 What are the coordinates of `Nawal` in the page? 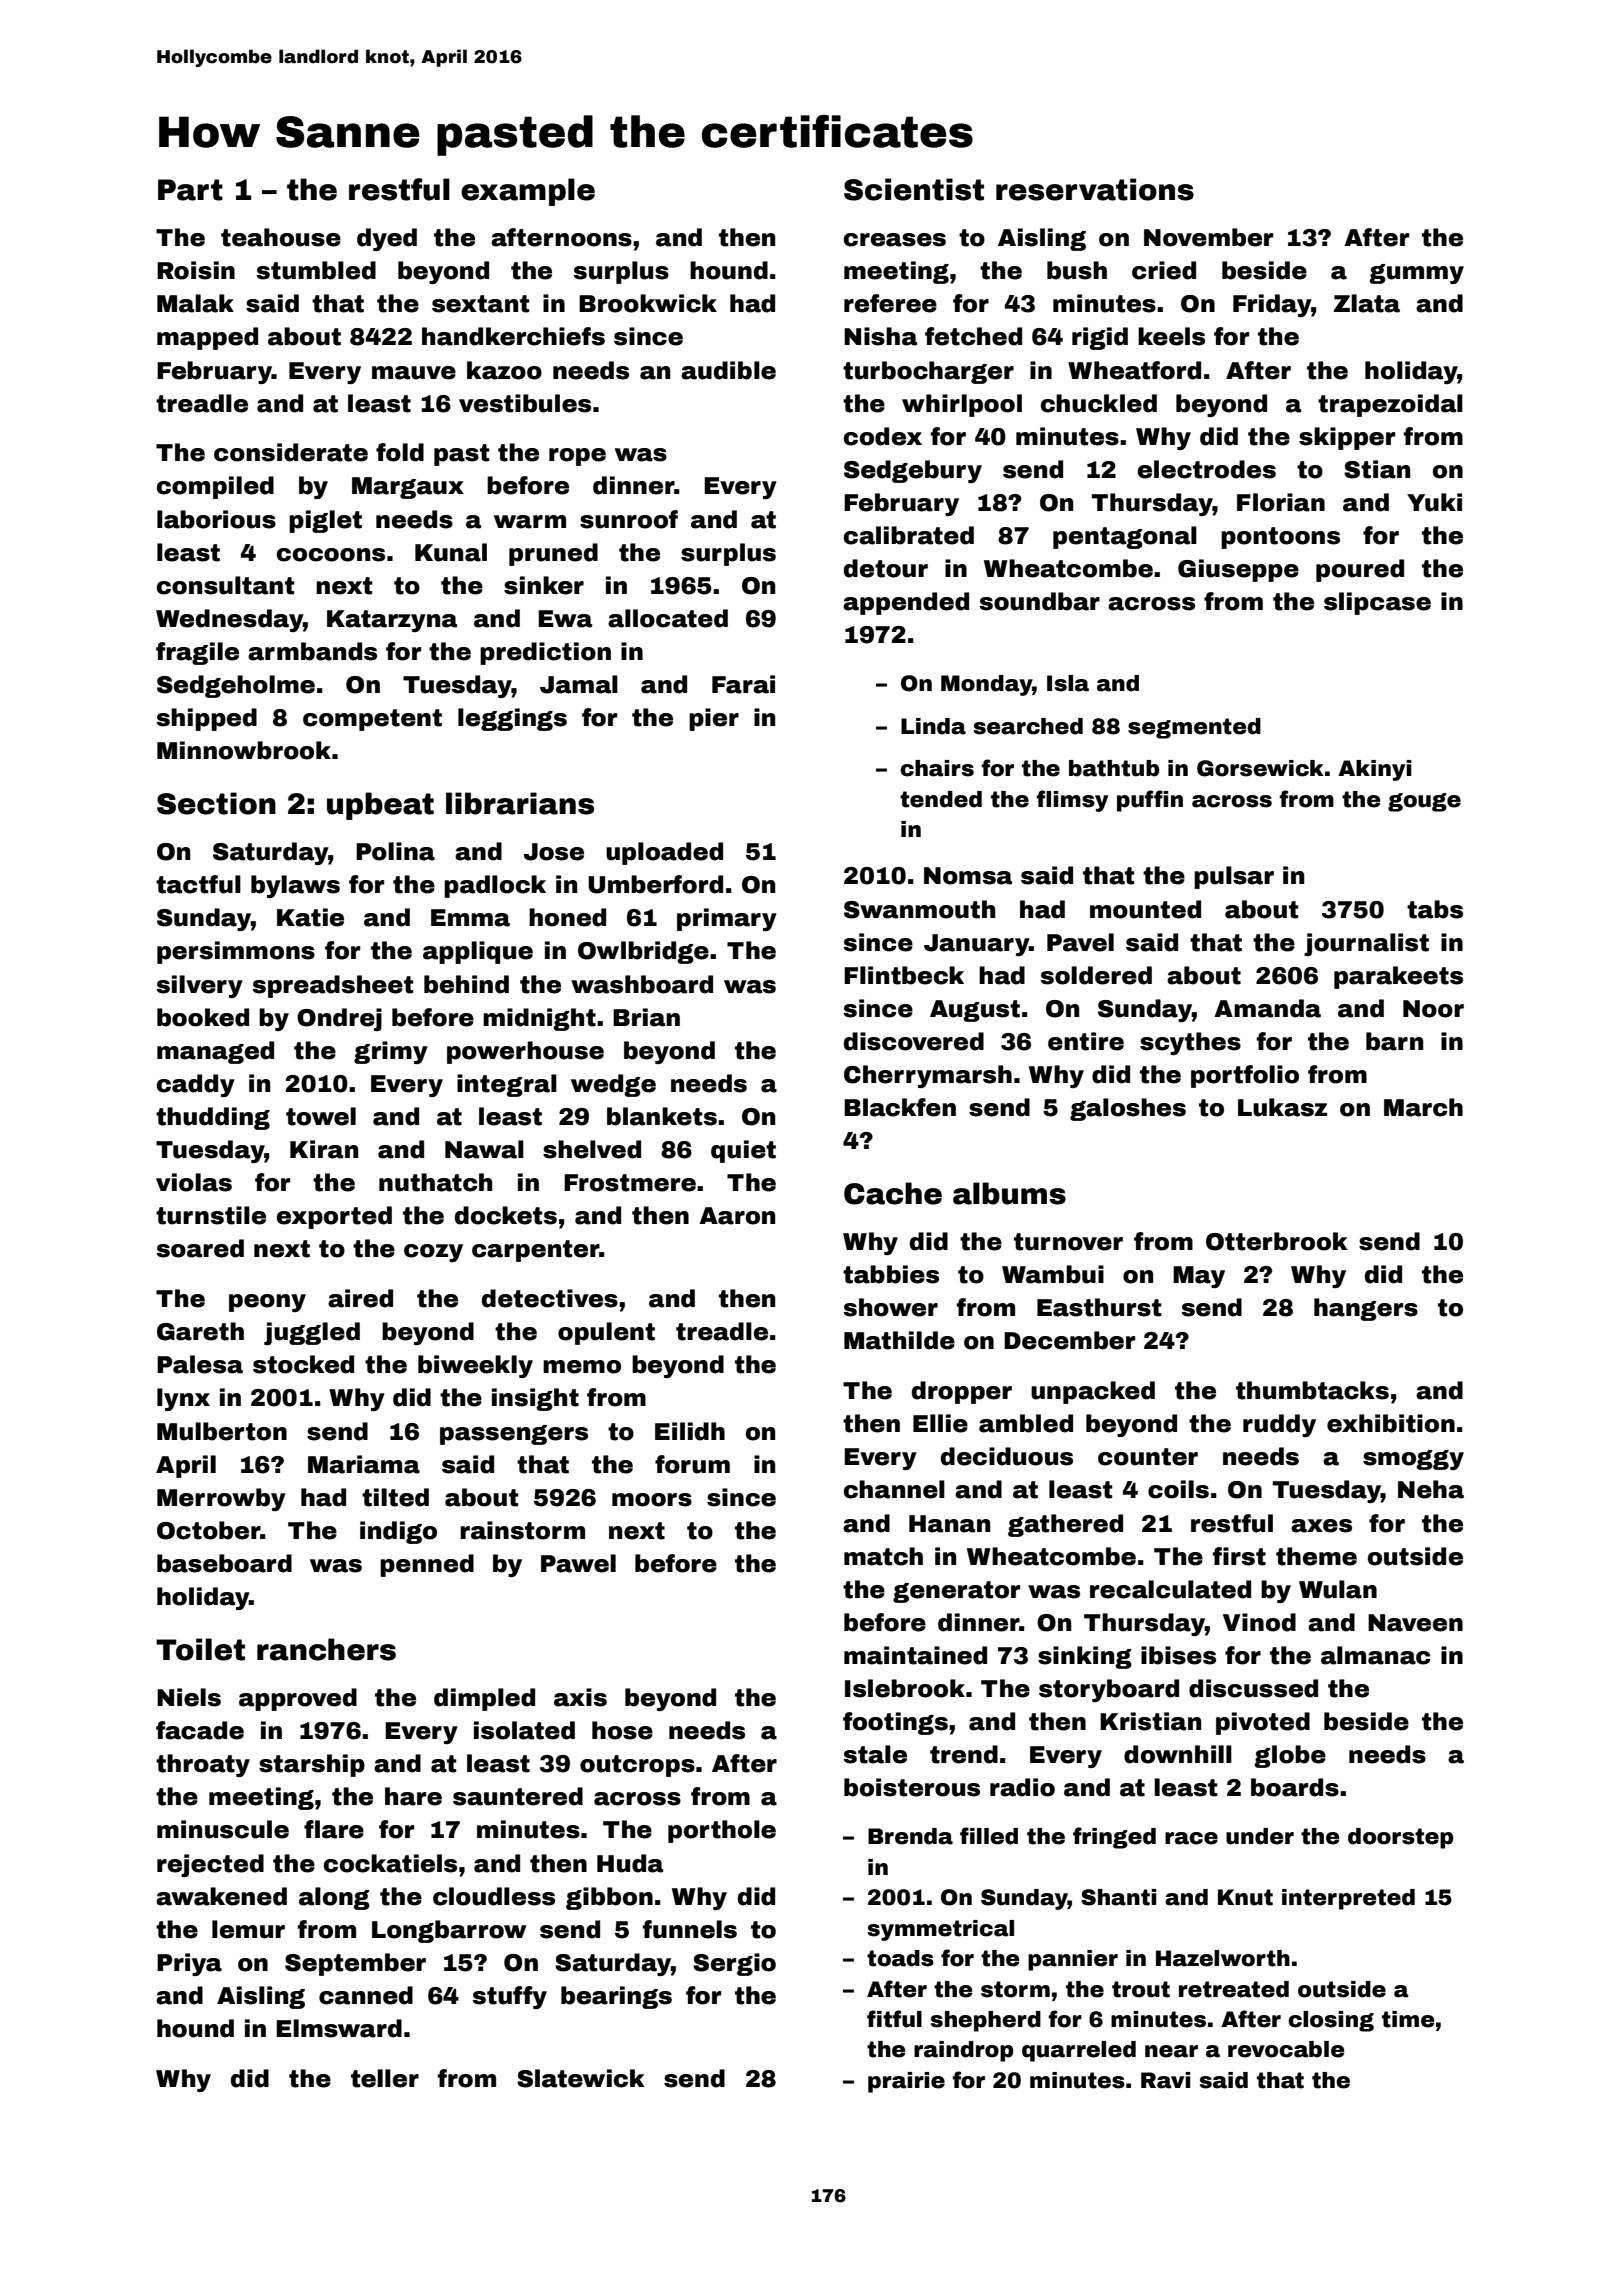 It's located at (484, 1149).
